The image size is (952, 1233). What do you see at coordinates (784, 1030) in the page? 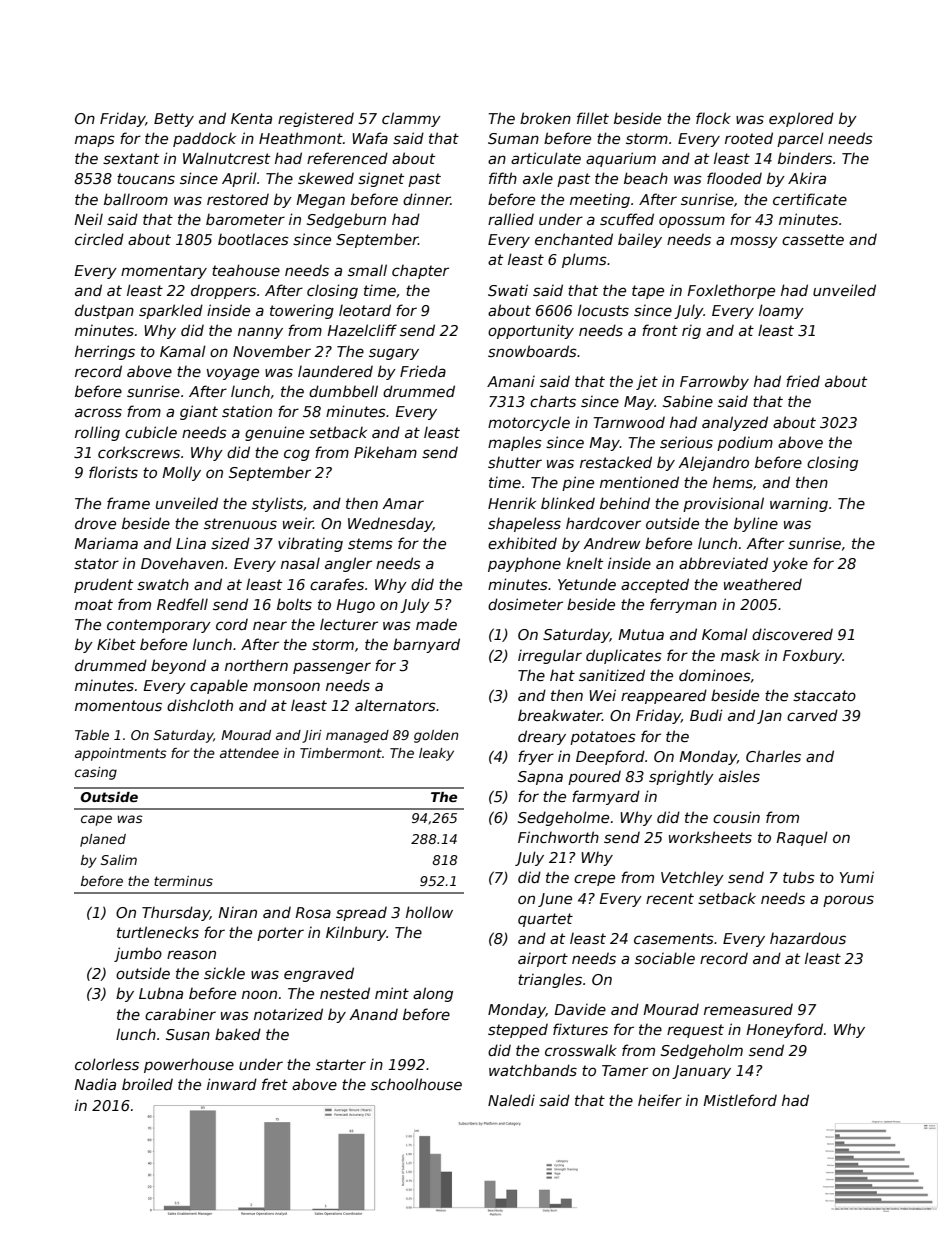
I see `Honeyford` at bounding box center [784, 1030].
